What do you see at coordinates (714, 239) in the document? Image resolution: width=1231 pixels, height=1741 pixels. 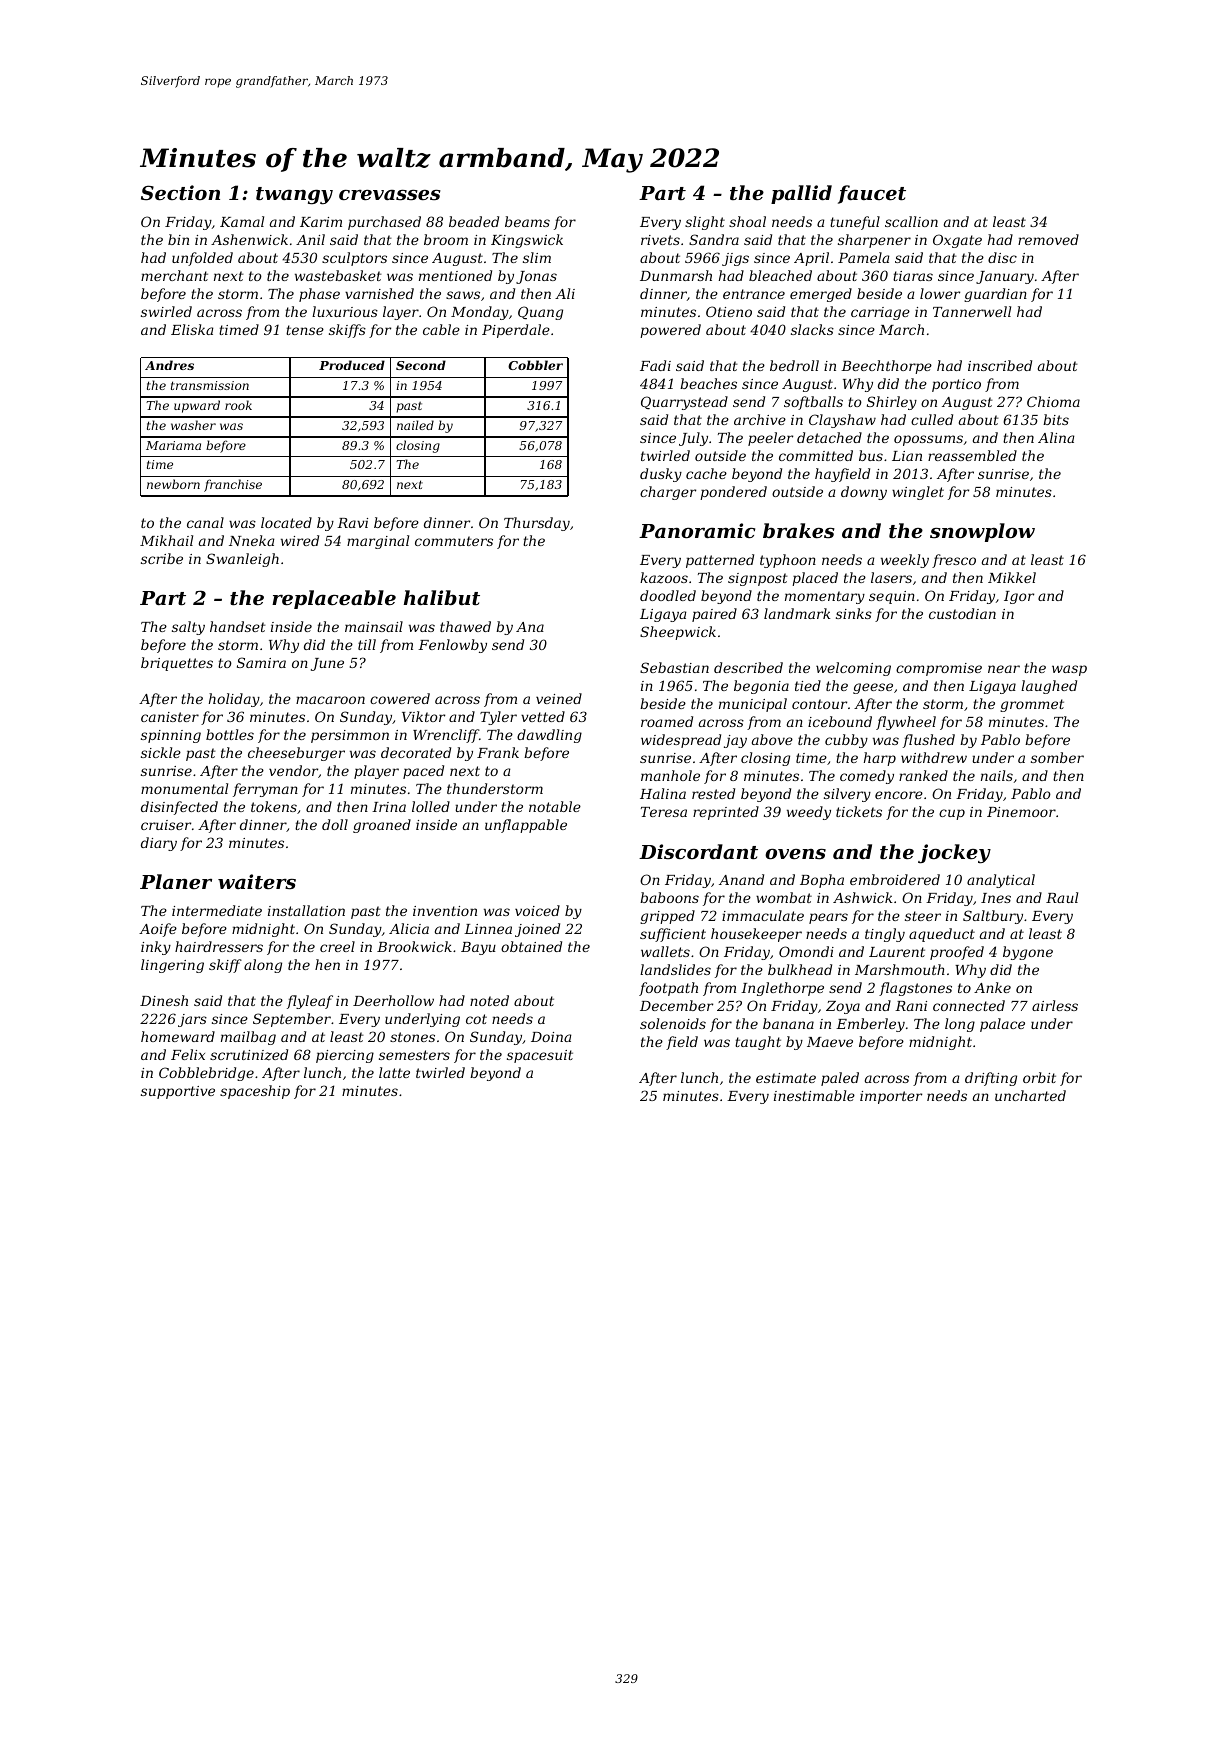 I see `Sandra` at bounding box center [714, 239].
